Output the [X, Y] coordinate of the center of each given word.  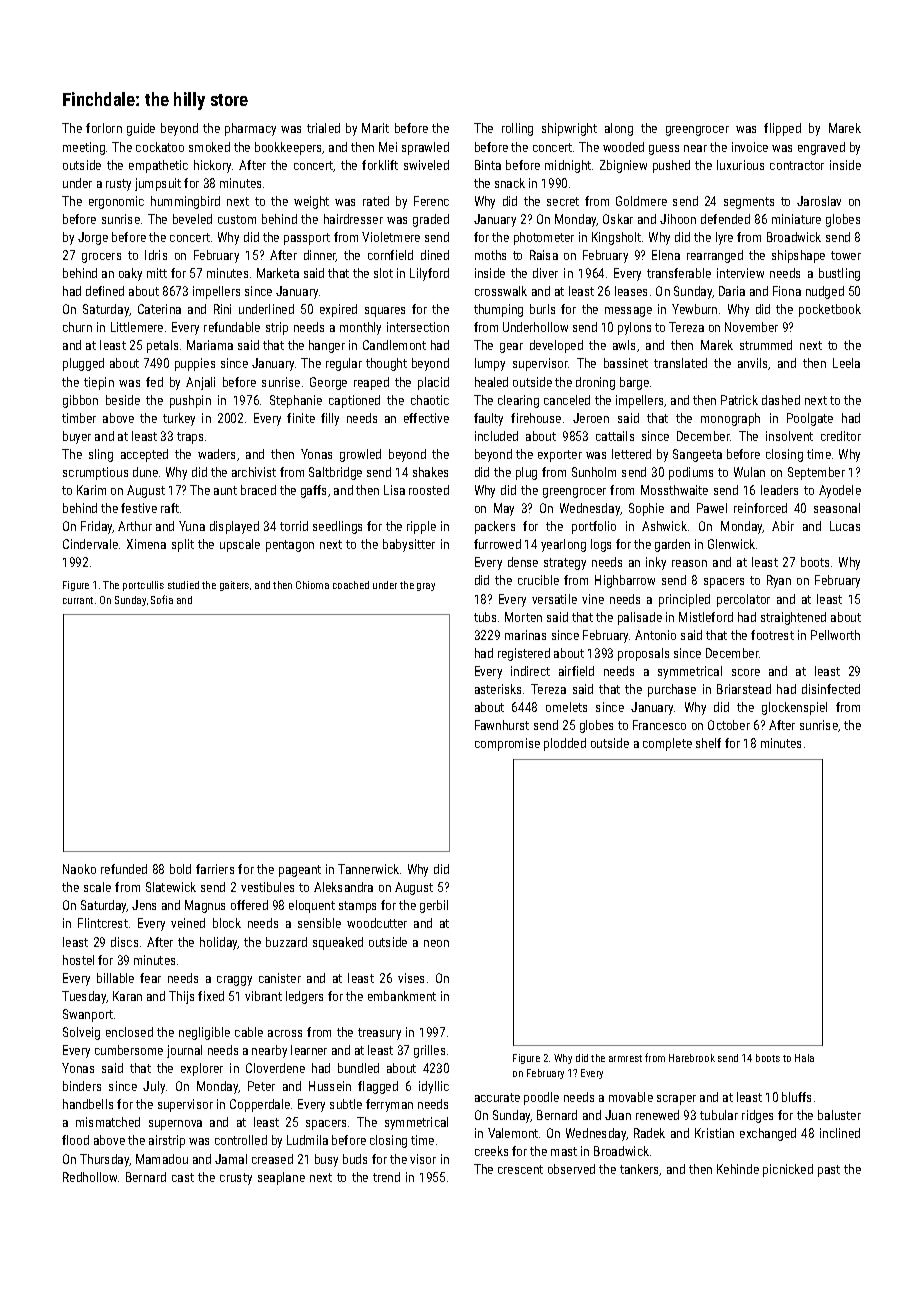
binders [82, 1086]
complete [667, 744]
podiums [691, 473]
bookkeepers [289, 148]
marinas [525, 635]
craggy [234, 981]
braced [258, 490]
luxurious [740, 165]
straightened [793, 618]
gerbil [434, 906]
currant [78, 600]
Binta [488, 165]
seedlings [337, 527]
